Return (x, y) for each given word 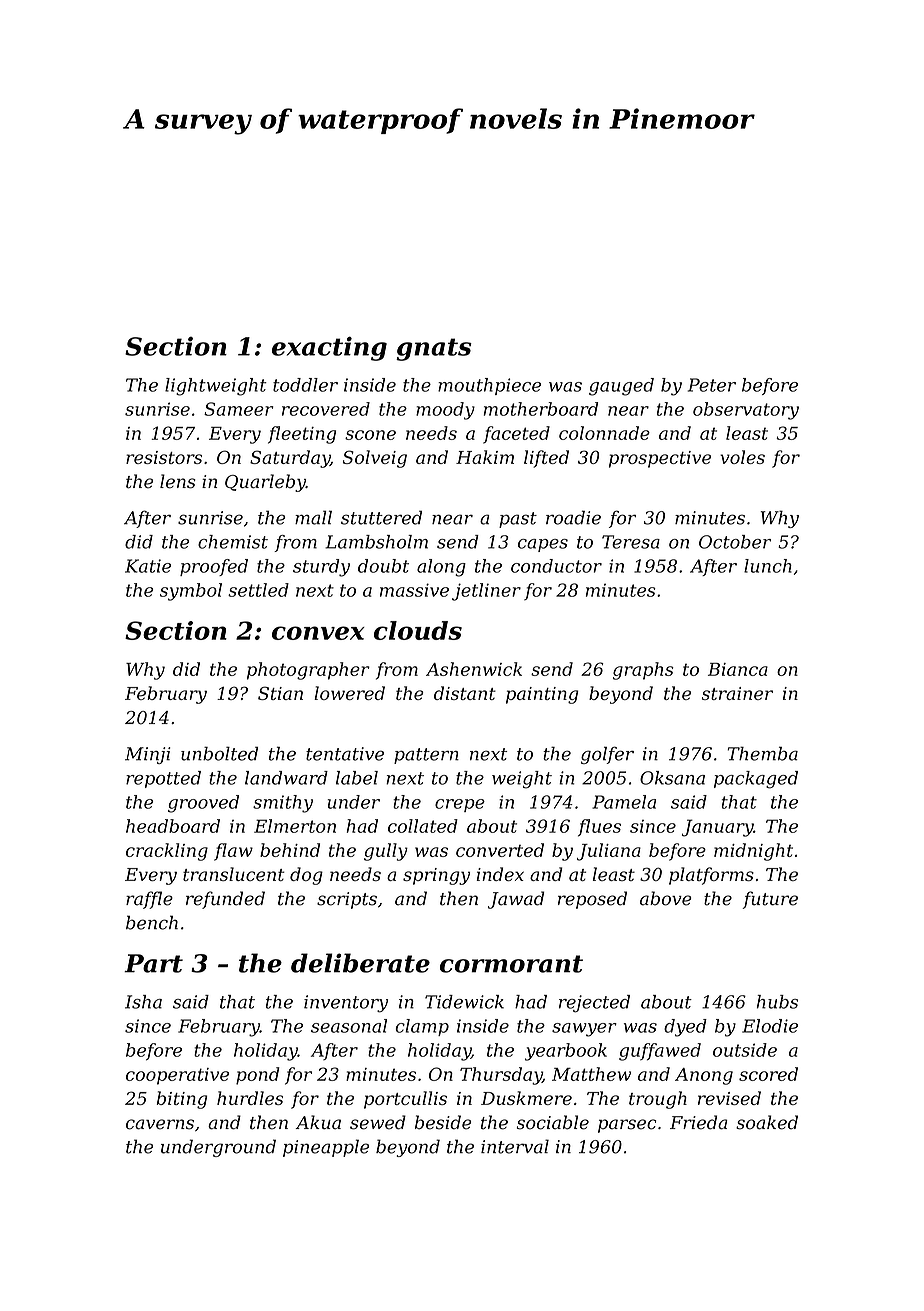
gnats (434, 349)
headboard (173, 826)
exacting (329, 348)
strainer (737, 693)
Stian (280, 693)
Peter (712, 385)
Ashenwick (474, 669)
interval (515, 1146)
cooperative (177, 1076)
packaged (756, 780)
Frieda (699, 1122)
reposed (592, 900)
